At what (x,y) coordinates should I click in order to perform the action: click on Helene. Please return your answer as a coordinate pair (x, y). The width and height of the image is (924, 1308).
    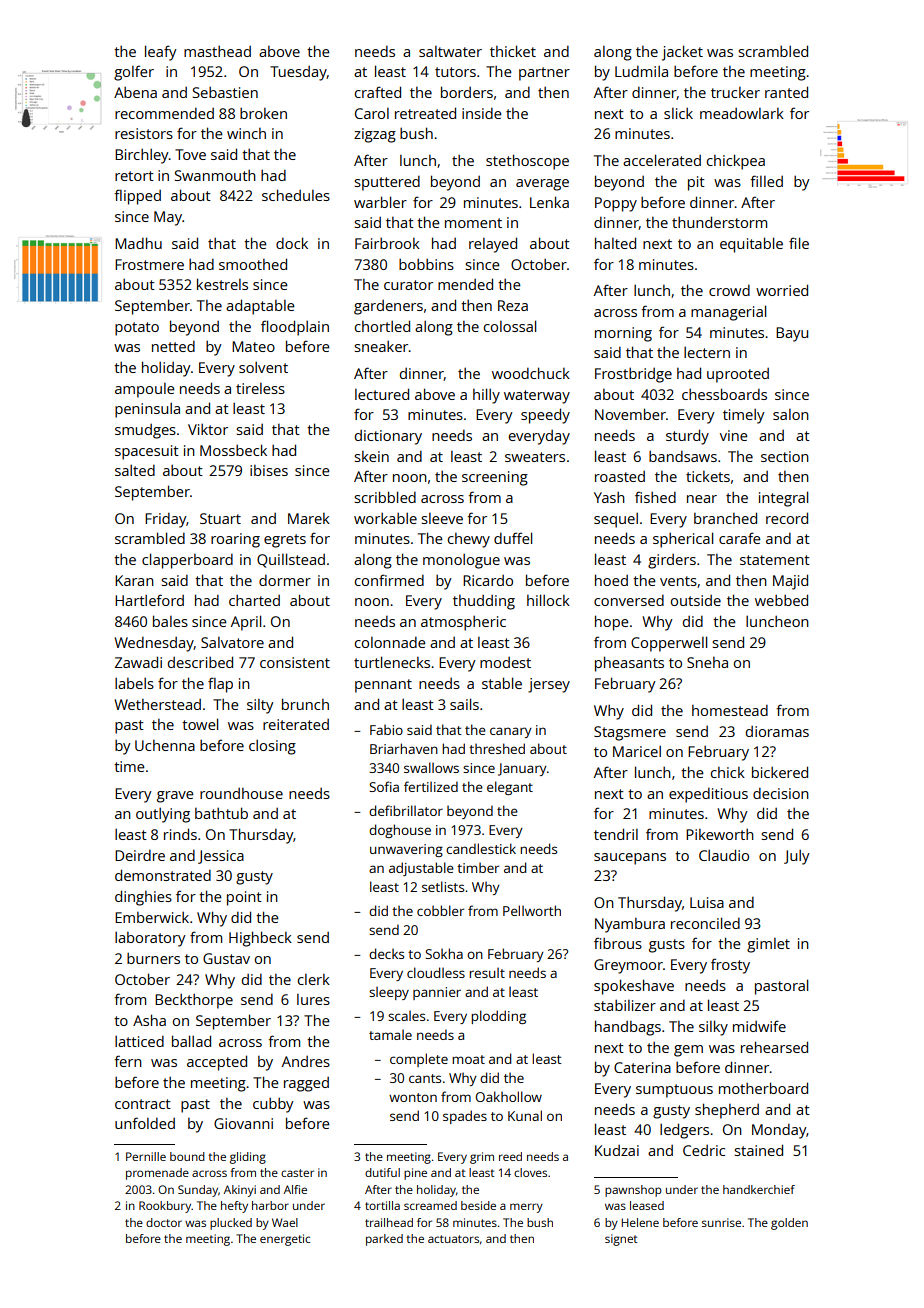
    Looking at the image, I should click on (640, 1222).
